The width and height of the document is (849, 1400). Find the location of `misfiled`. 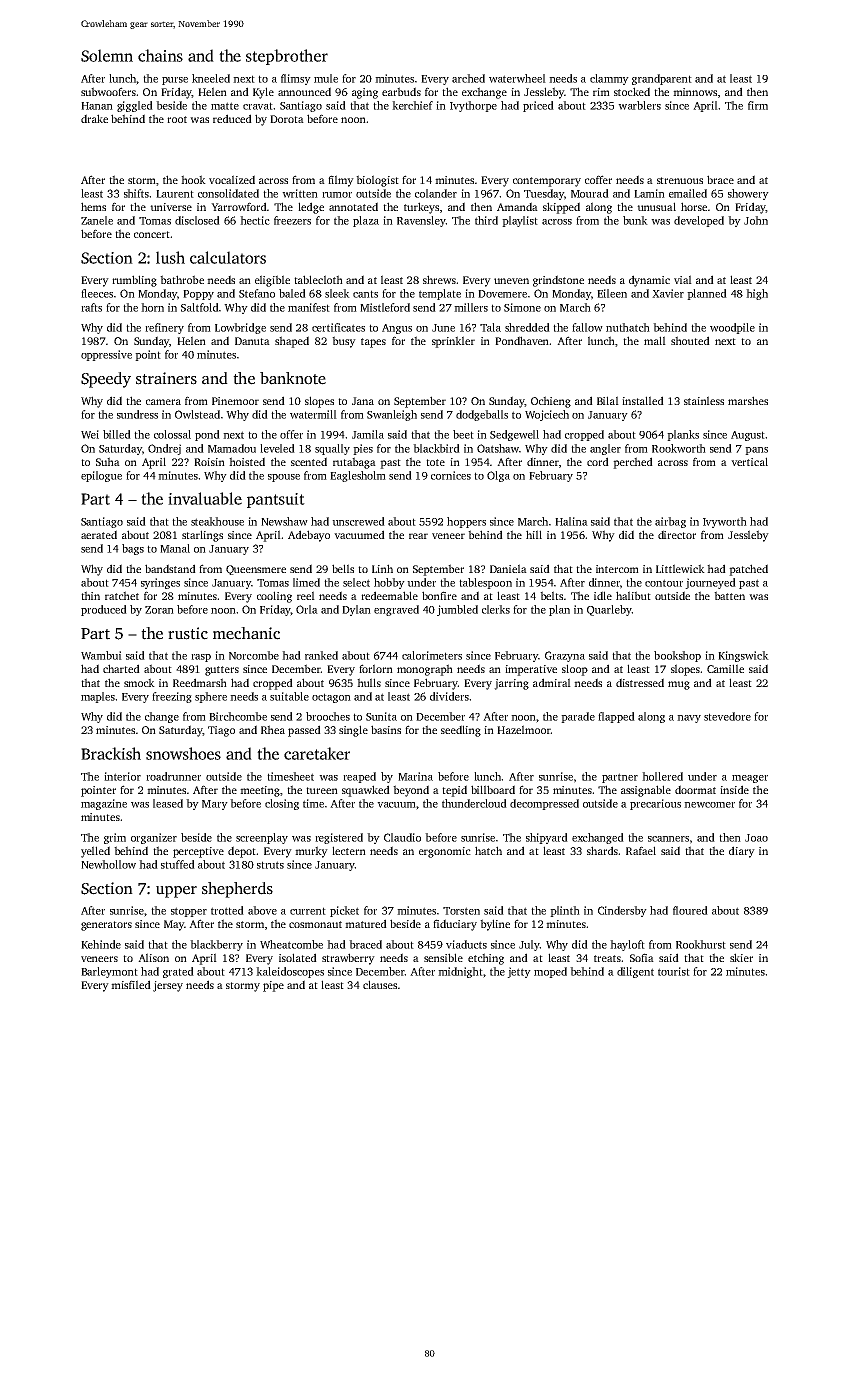

misfiled is located at coordinates (131, 984).
